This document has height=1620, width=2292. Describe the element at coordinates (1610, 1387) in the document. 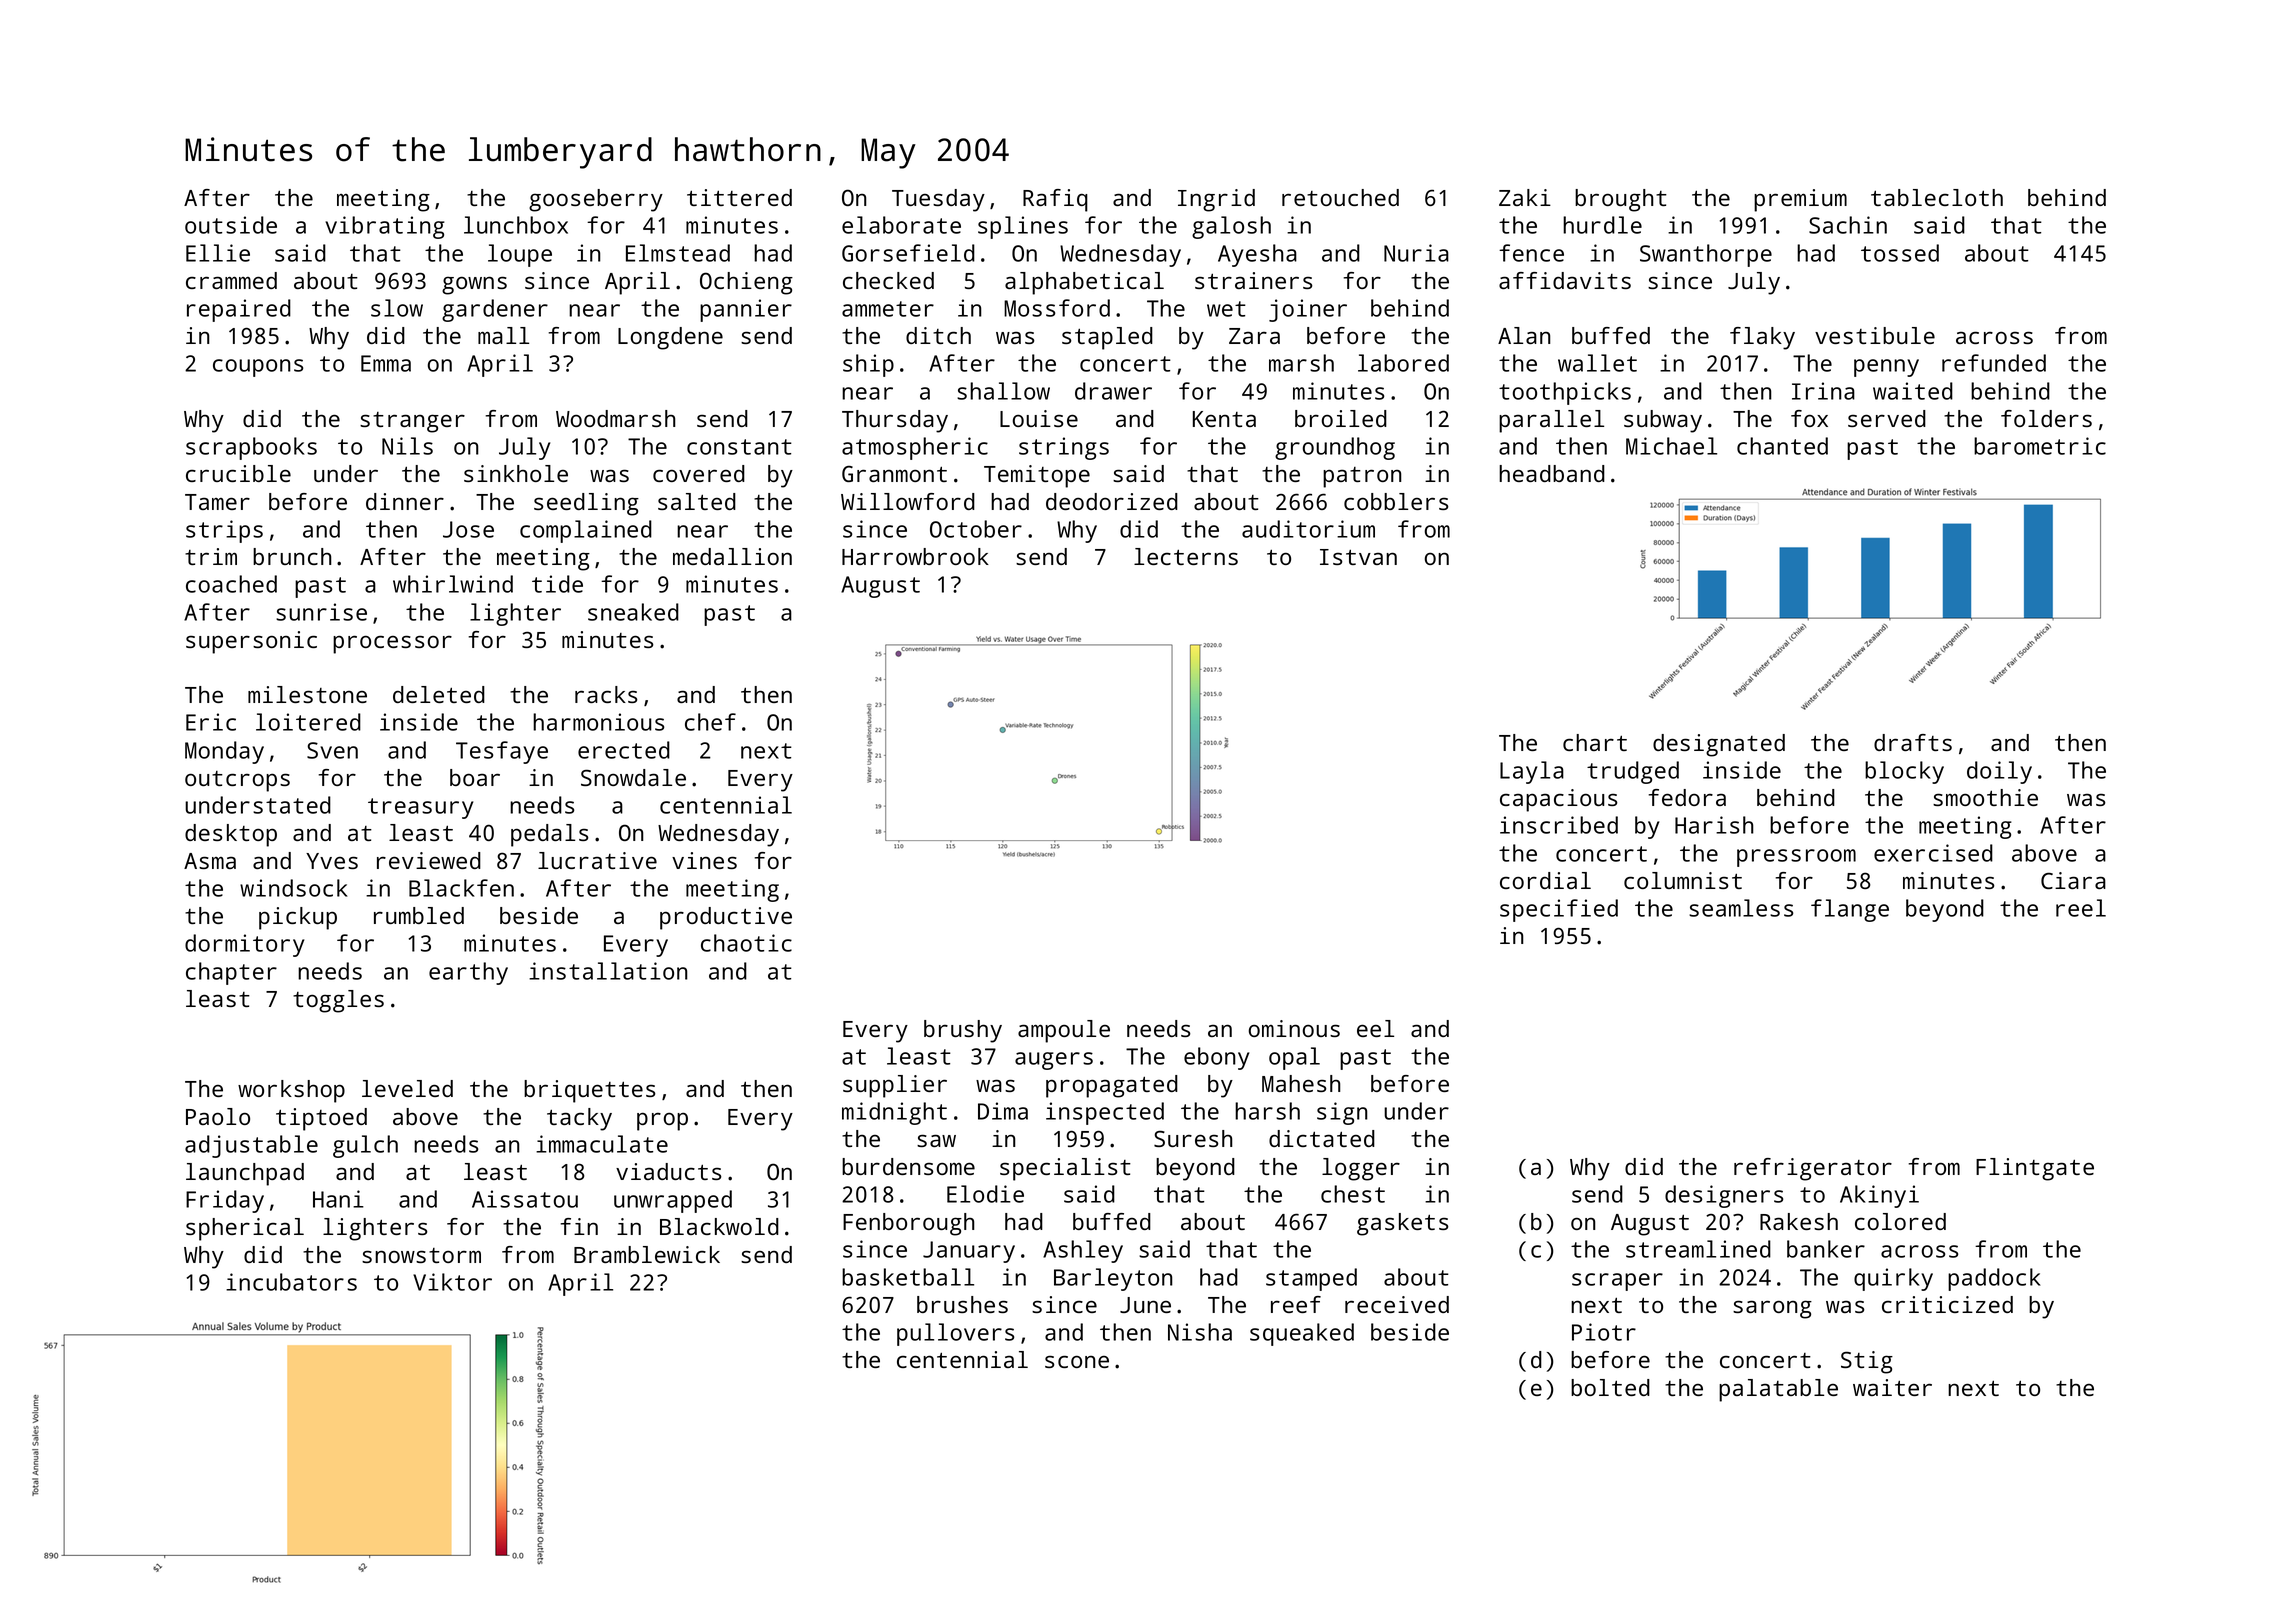

I see `bolted` at that location.
